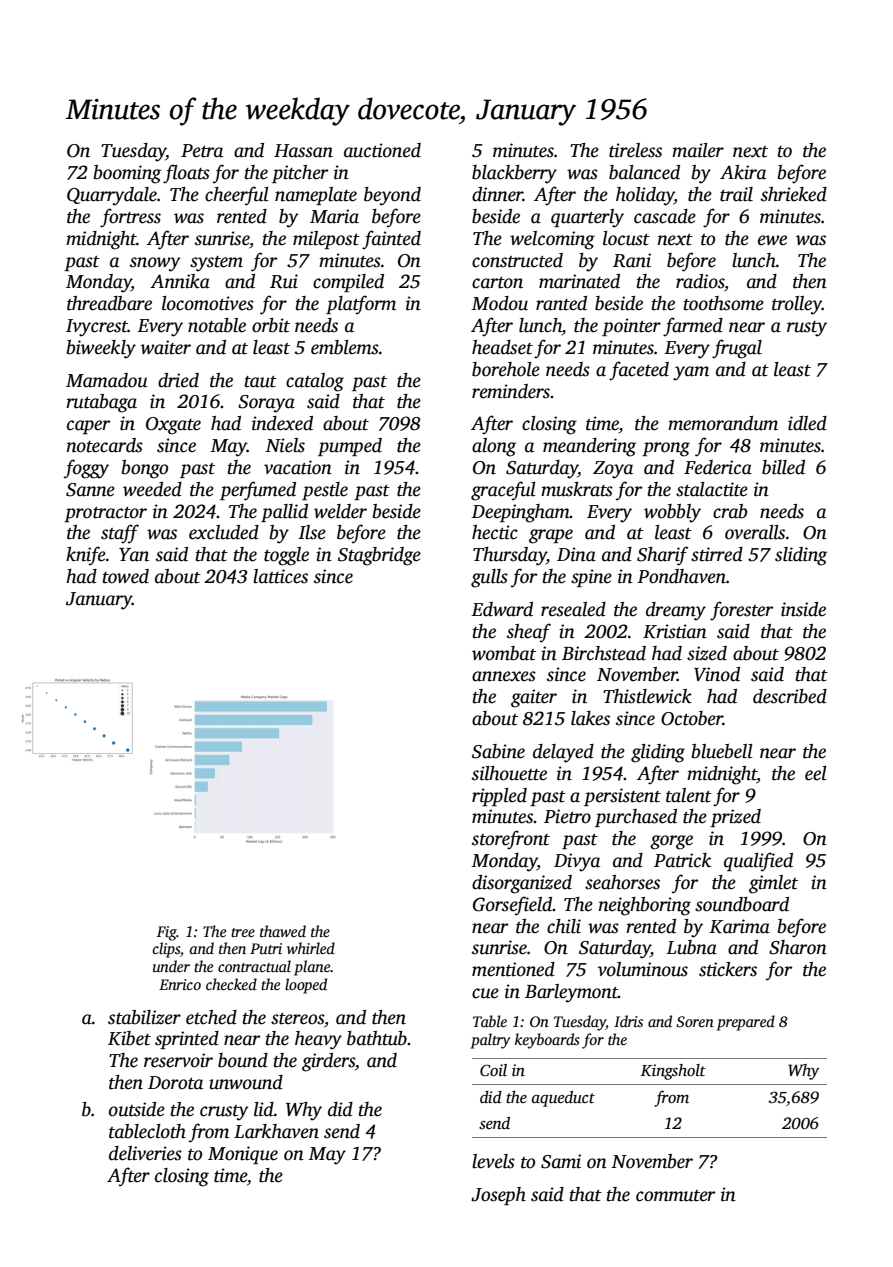 The width and height of the image is (893, 1267). Describe the element at coordinates (316, 196) in the image. I see `nameplate` at that location.
